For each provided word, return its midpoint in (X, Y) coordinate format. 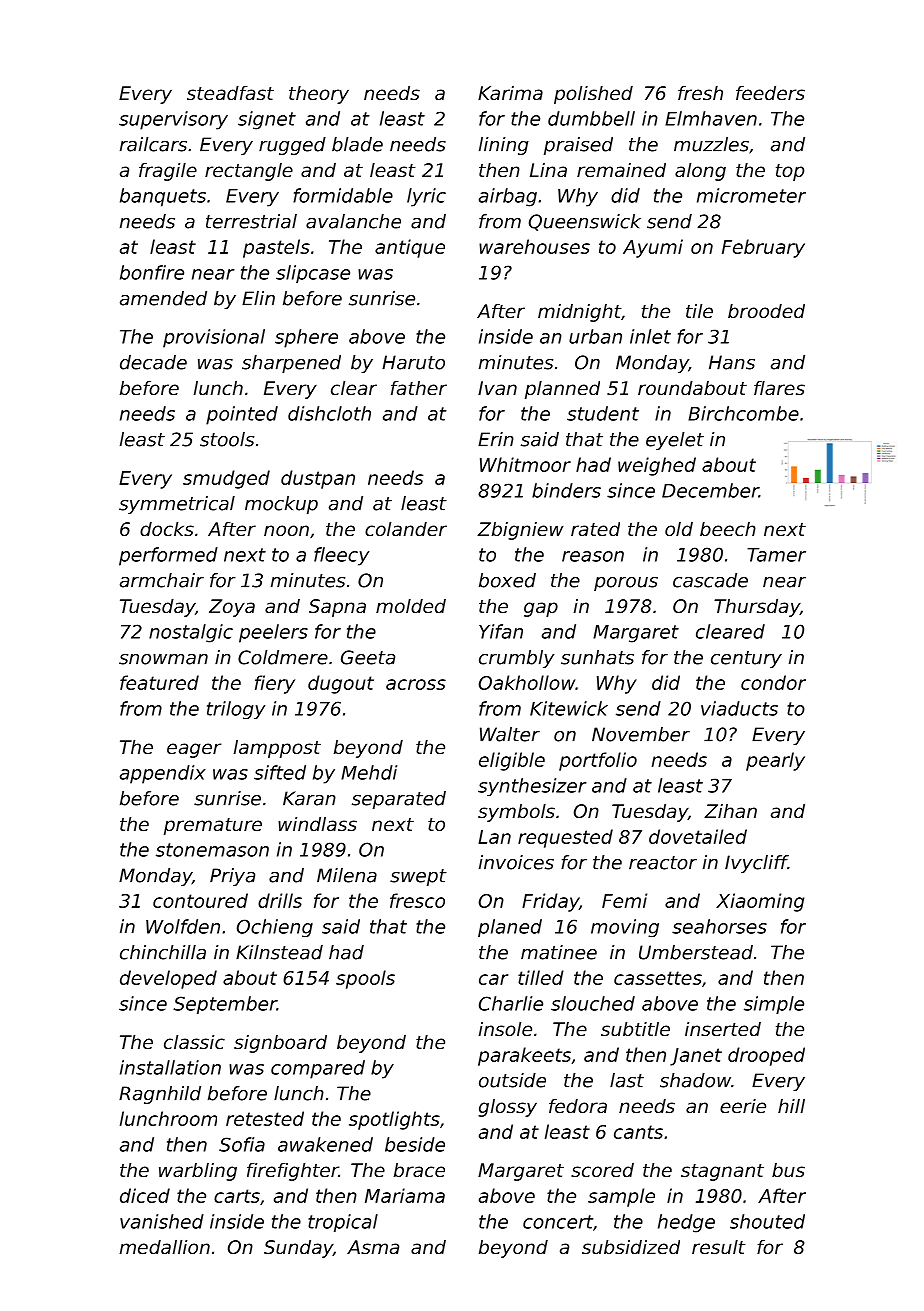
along (700, 172)
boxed (507, 580)
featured (159, 682)
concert (558, 1222)
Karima (510, 93)
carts (237, 1196)
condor (773, 682)
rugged (292, 146)
